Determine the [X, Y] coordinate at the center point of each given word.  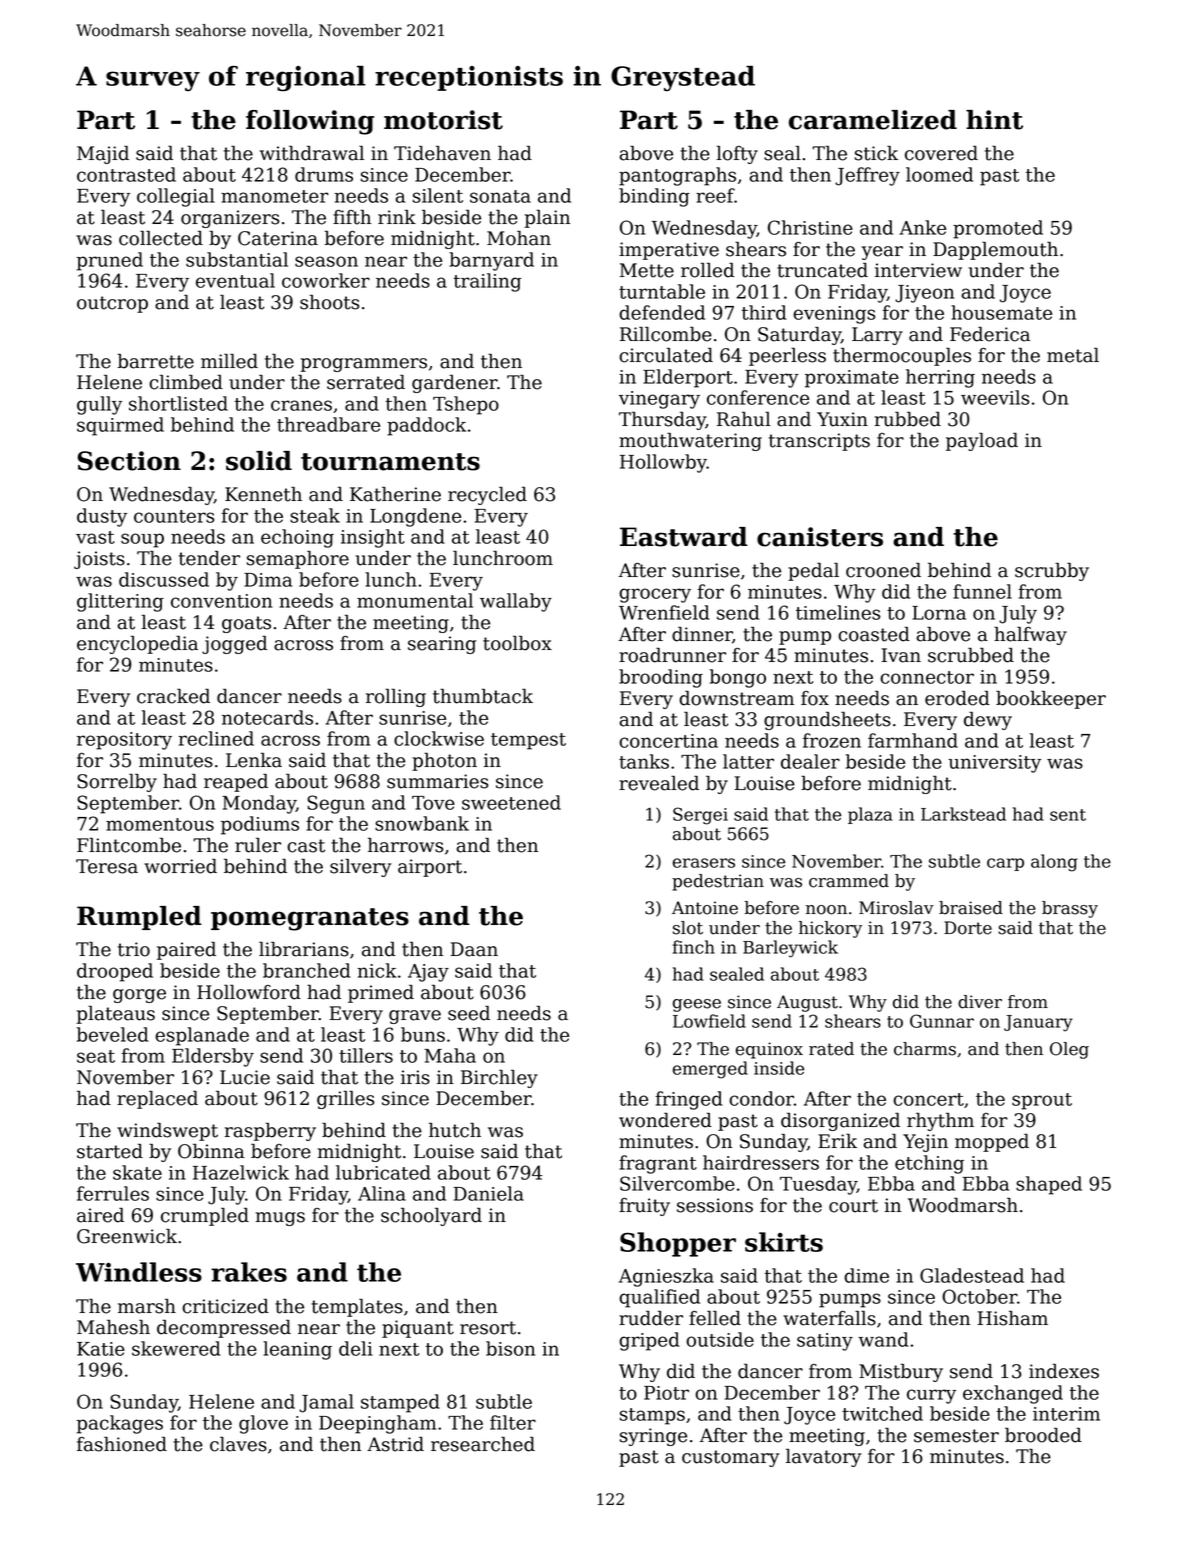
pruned [109, 261]
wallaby [516, 602]
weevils [995, 397]
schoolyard [431, 1216]
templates [357, 1308]
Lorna [939, 613]
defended [662, 312]
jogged [235, 644]
